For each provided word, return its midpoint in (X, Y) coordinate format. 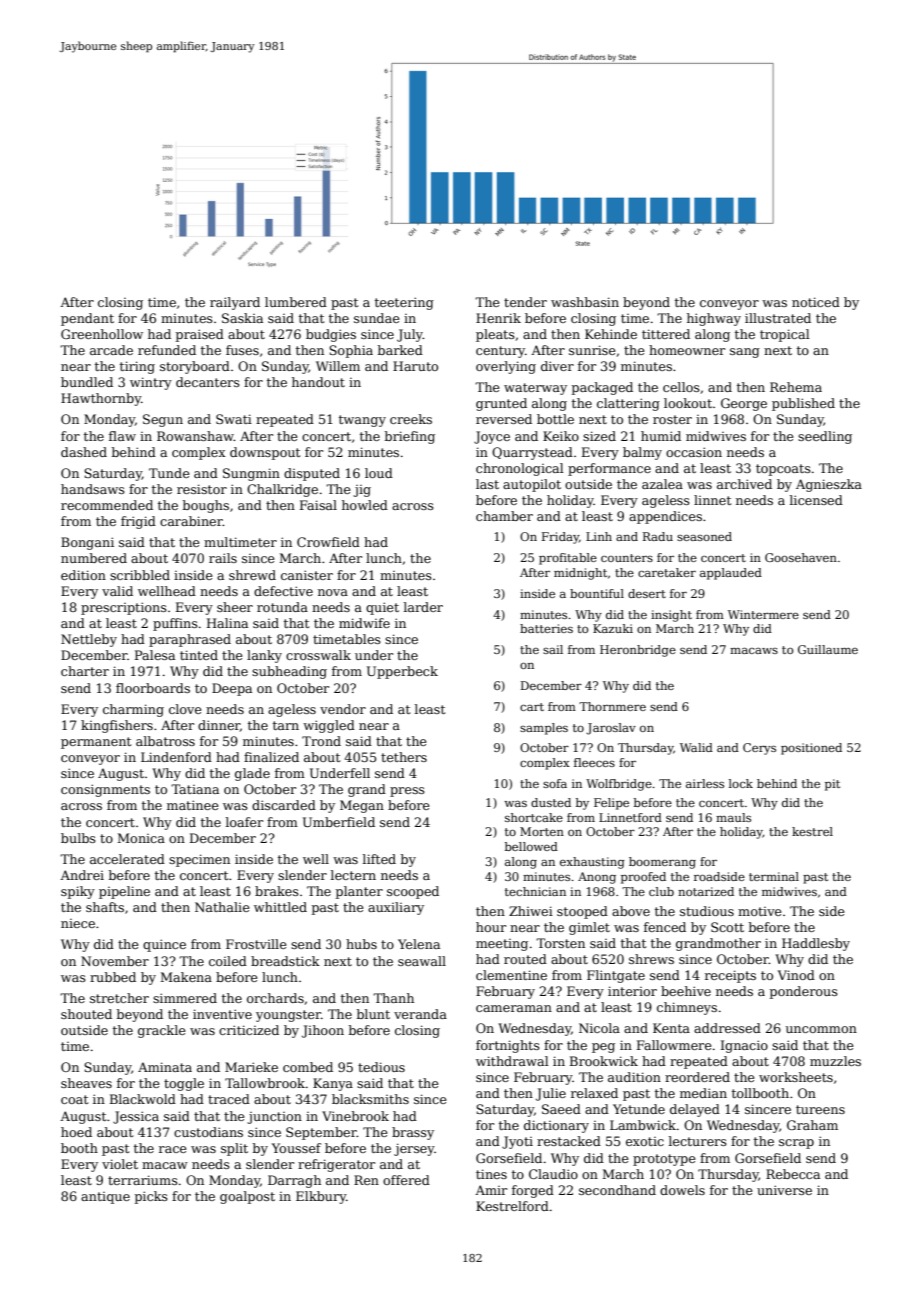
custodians (208, 1132)
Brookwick (604, 1061)
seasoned (704, 536)
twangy (362, 421)
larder (423, 607)
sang (745, 353)
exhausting (592, 863)
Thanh (393, 998)
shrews (651, 959)
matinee (193, 805)
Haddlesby (816, 944)
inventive (222, 1014)
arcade (111, 350)
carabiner (191, 521)
